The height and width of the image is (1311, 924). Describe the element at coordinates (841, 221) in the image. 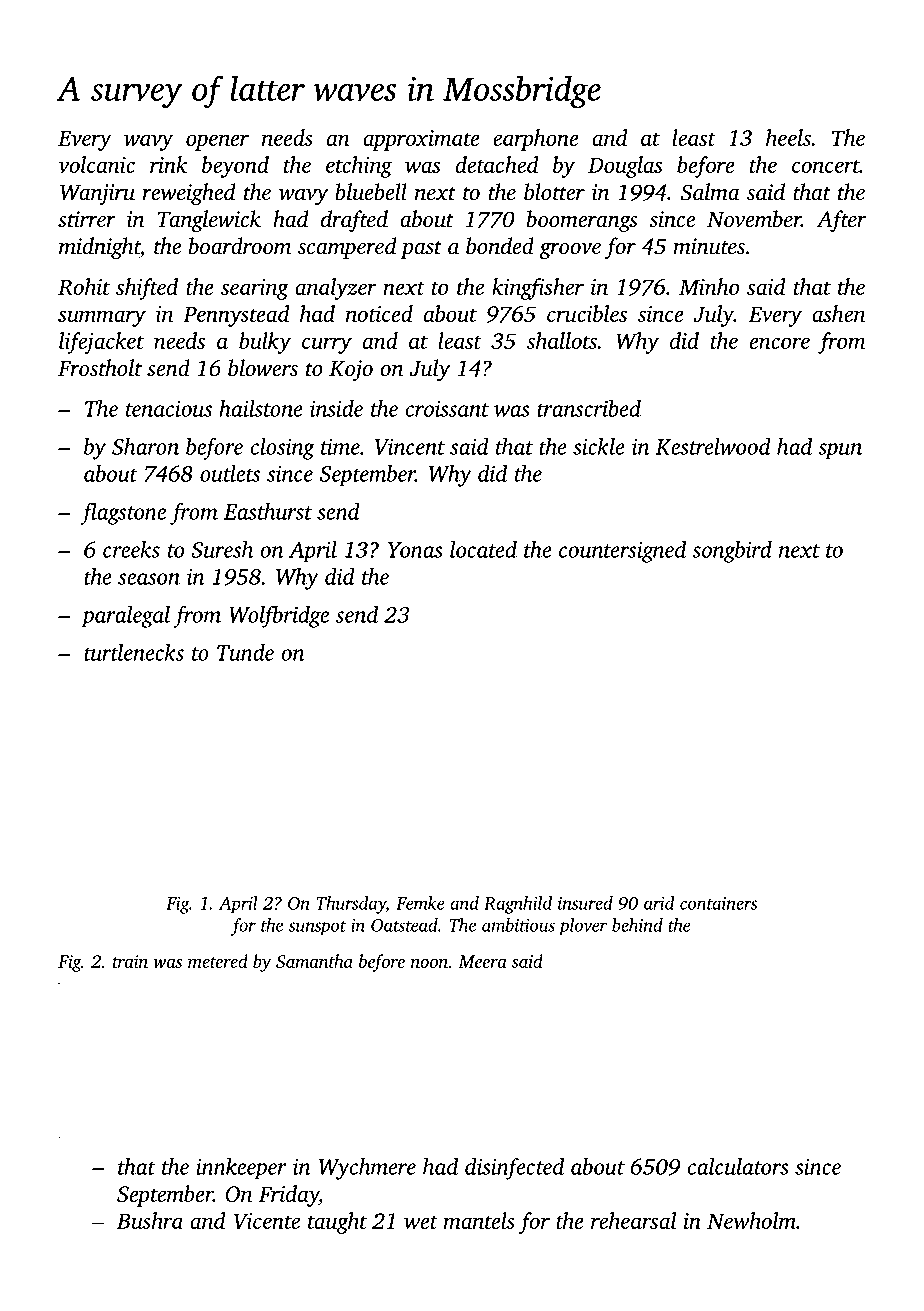

I see `After` at that location.
